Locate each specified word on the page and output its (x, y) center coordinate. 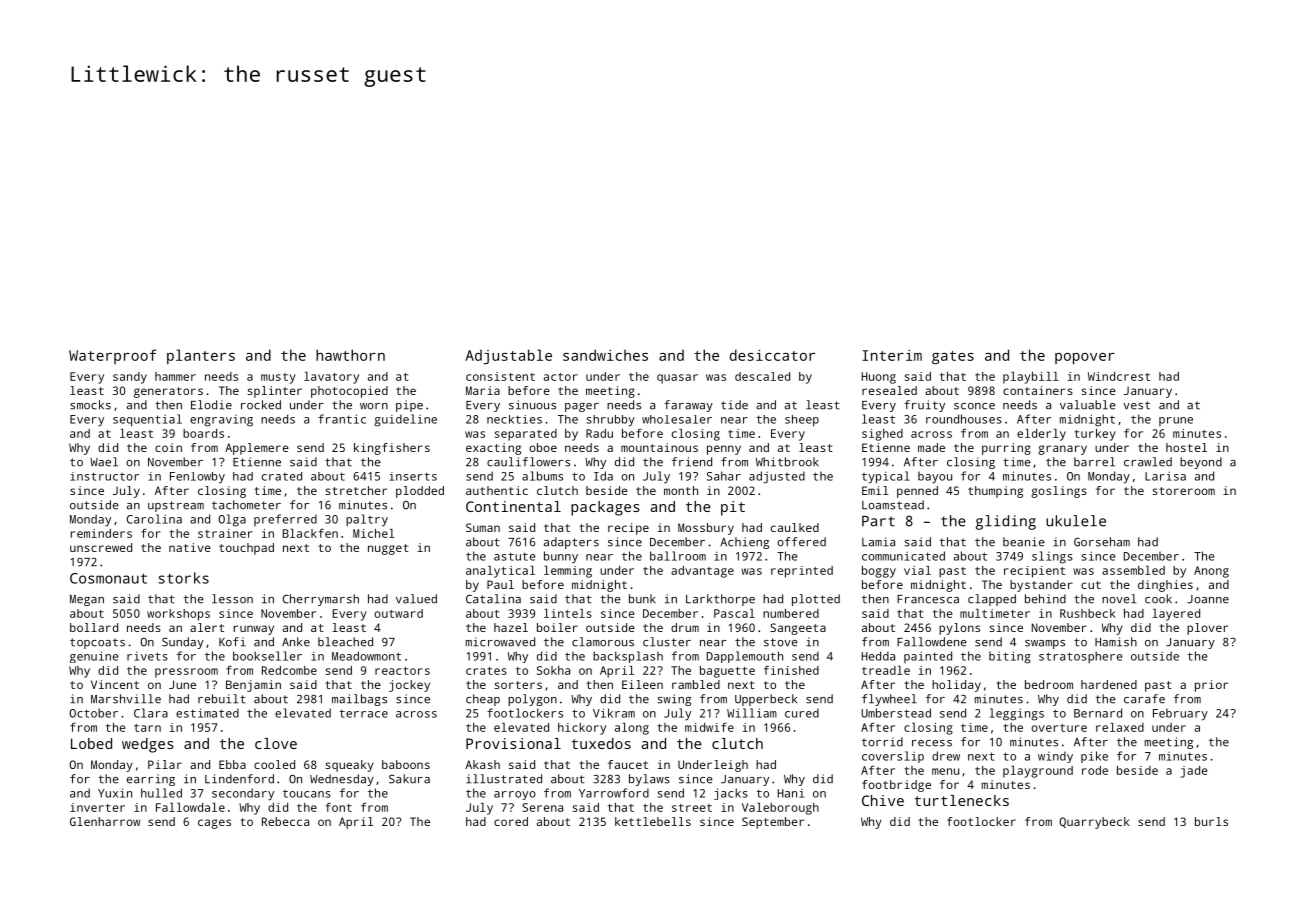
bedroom (1049, 684)
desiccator (772, 355)
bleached (345, 642)
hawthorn (350, 355)
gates (953, 357)
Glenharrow (105, 821)
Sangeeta (798, 629)
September (773, 823)
